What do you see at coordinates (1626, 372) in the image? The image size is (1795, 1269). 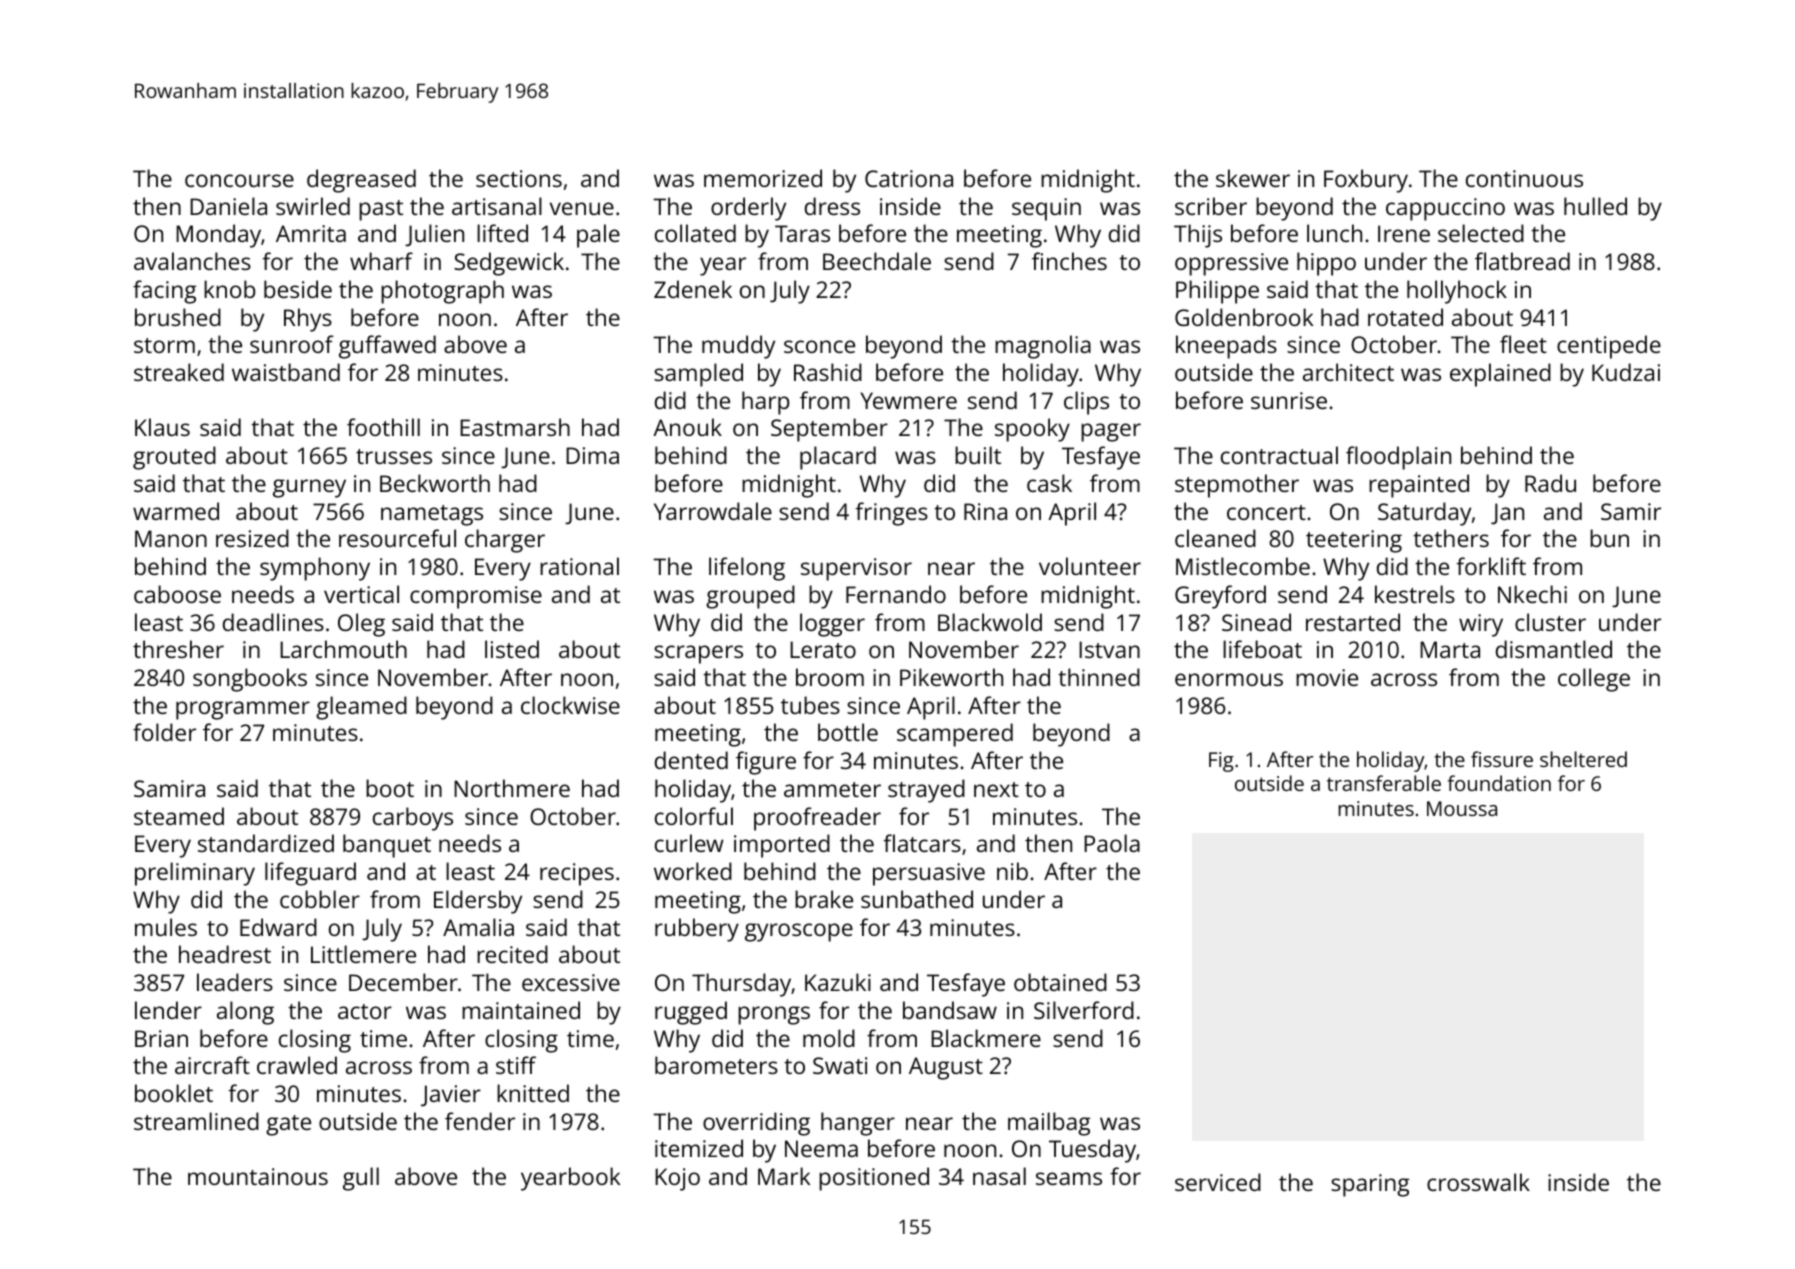 I see `Kudzai` at bounding box center [1626, 372].
